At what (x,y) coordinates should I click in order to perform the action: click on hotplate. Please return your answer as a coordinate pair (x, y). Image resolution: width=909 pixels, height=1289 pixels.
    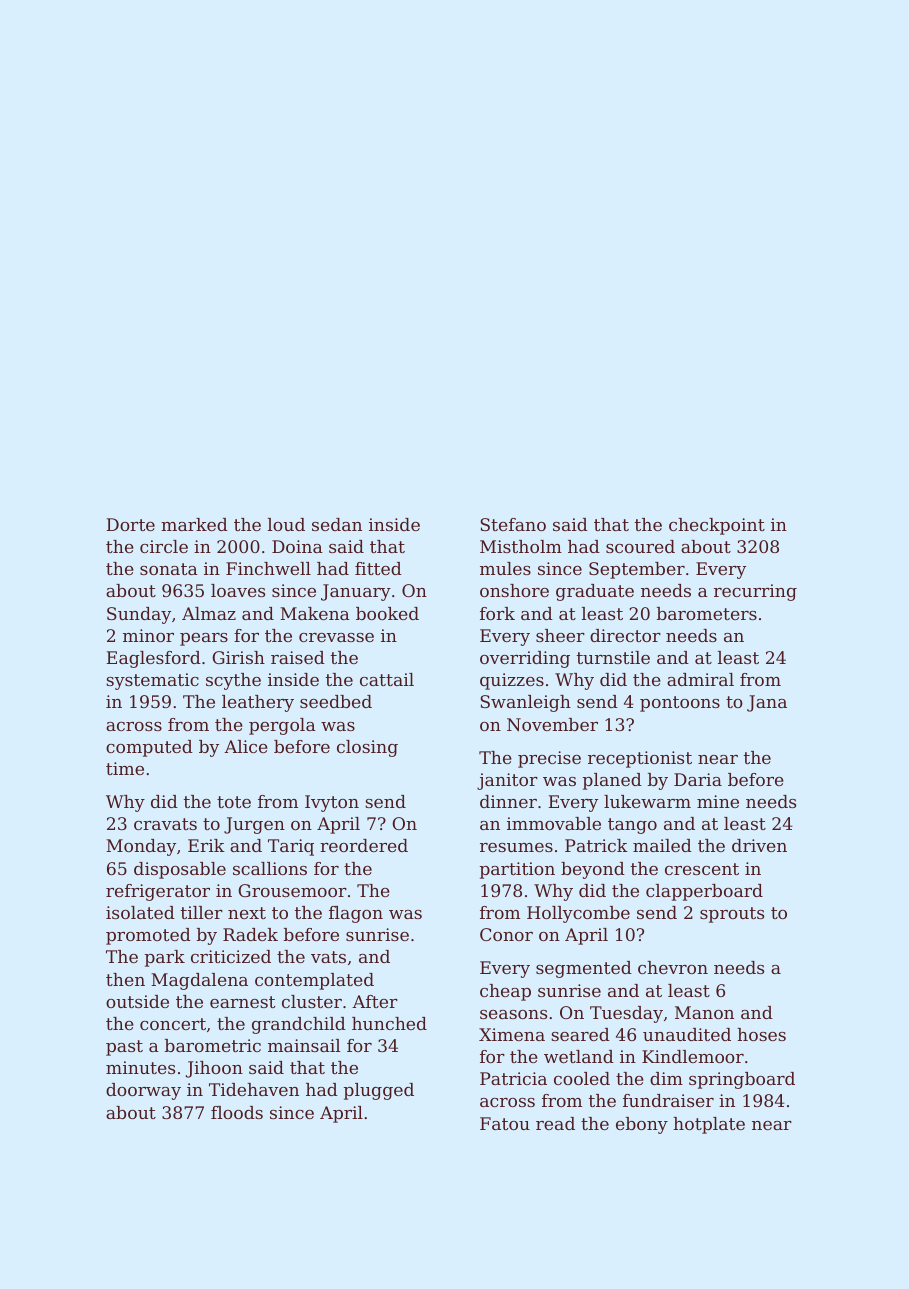
    Looking at the image, I should click on (709, 1125).
